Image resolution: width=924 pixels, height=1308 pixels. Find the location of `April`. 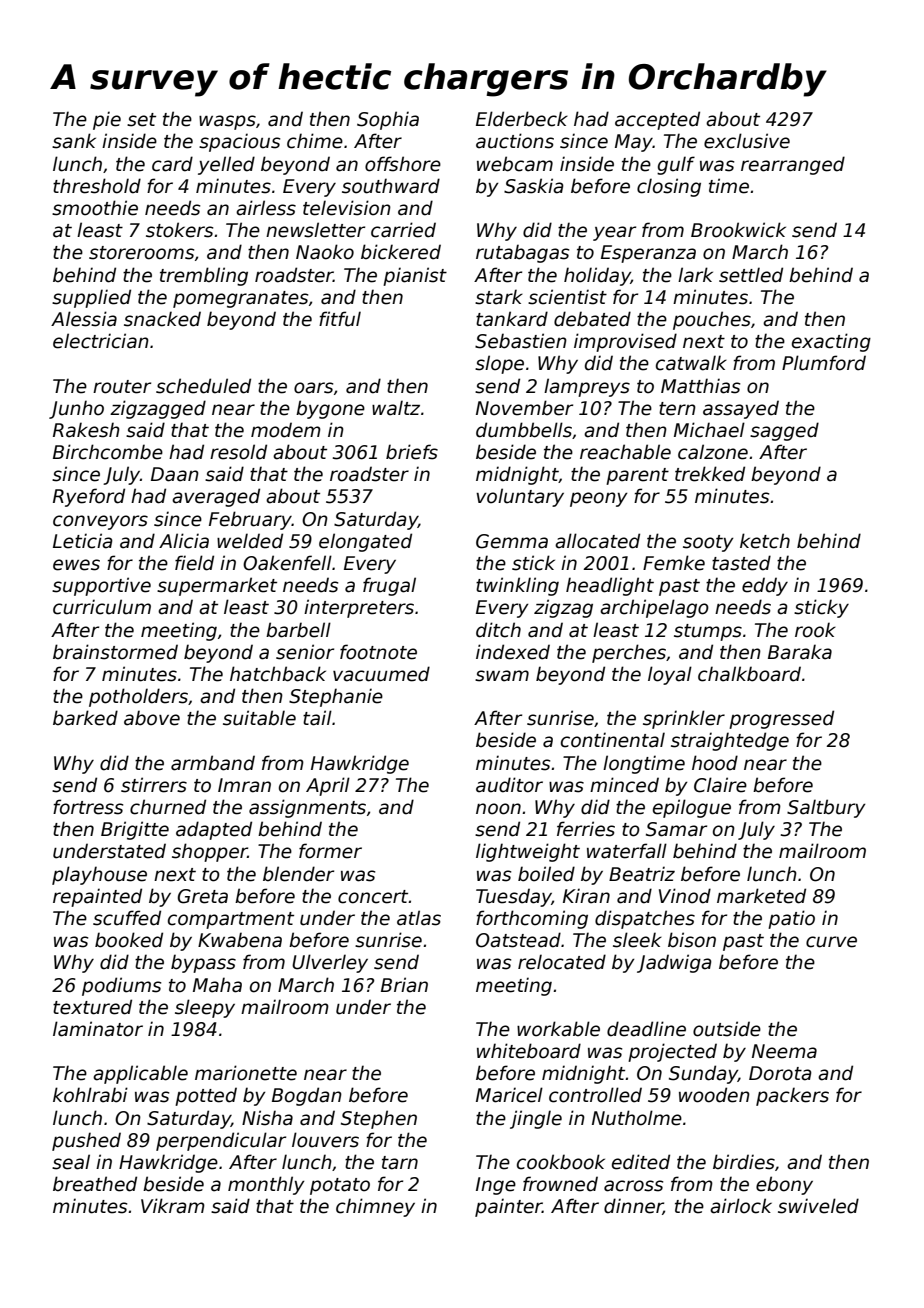

April is located at coordinates (328, 786).
